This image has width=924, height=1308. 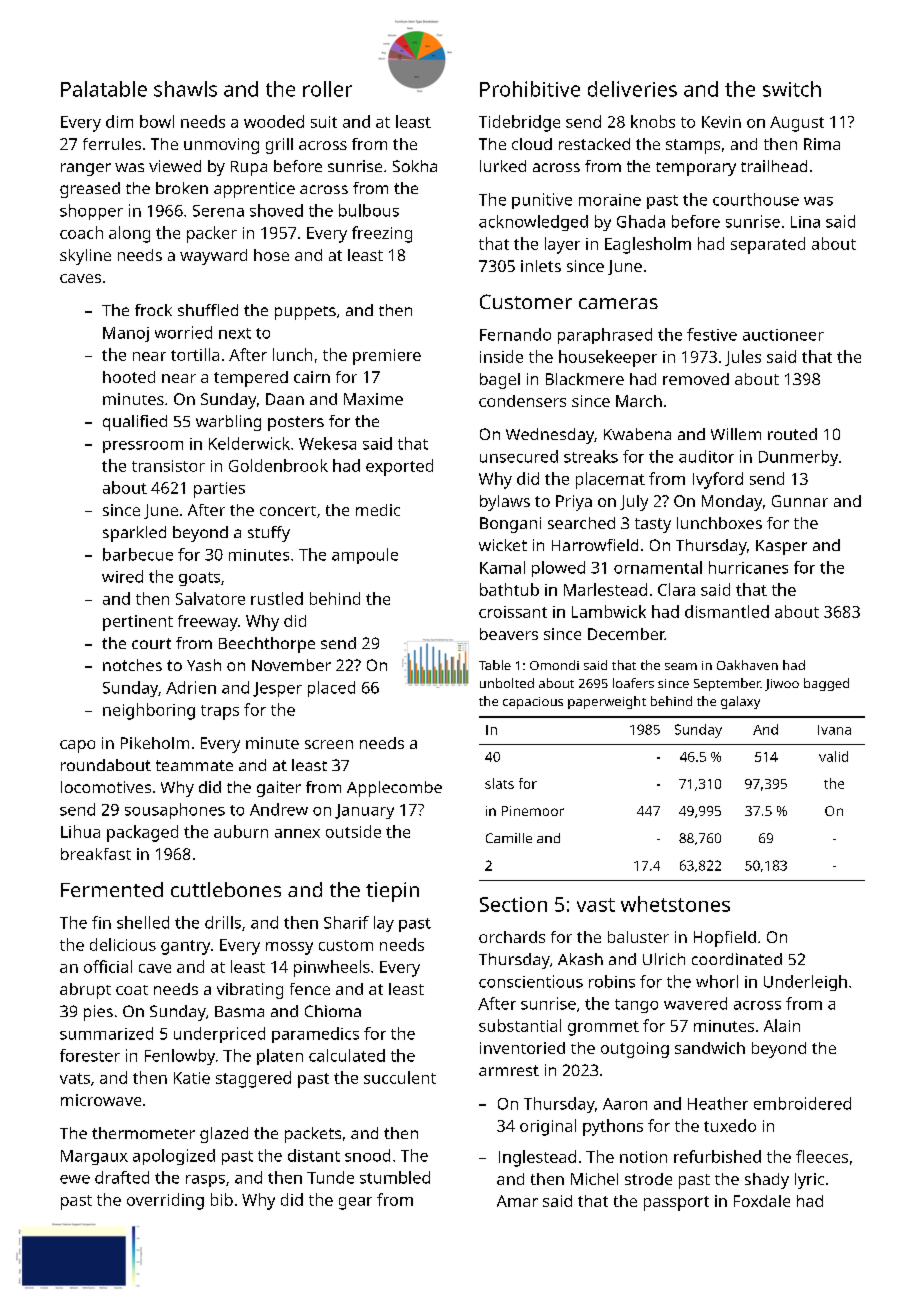 What do you see at coordinates (500, 381) in the image?
I see `bagel` at bounding box center [500, 381].
